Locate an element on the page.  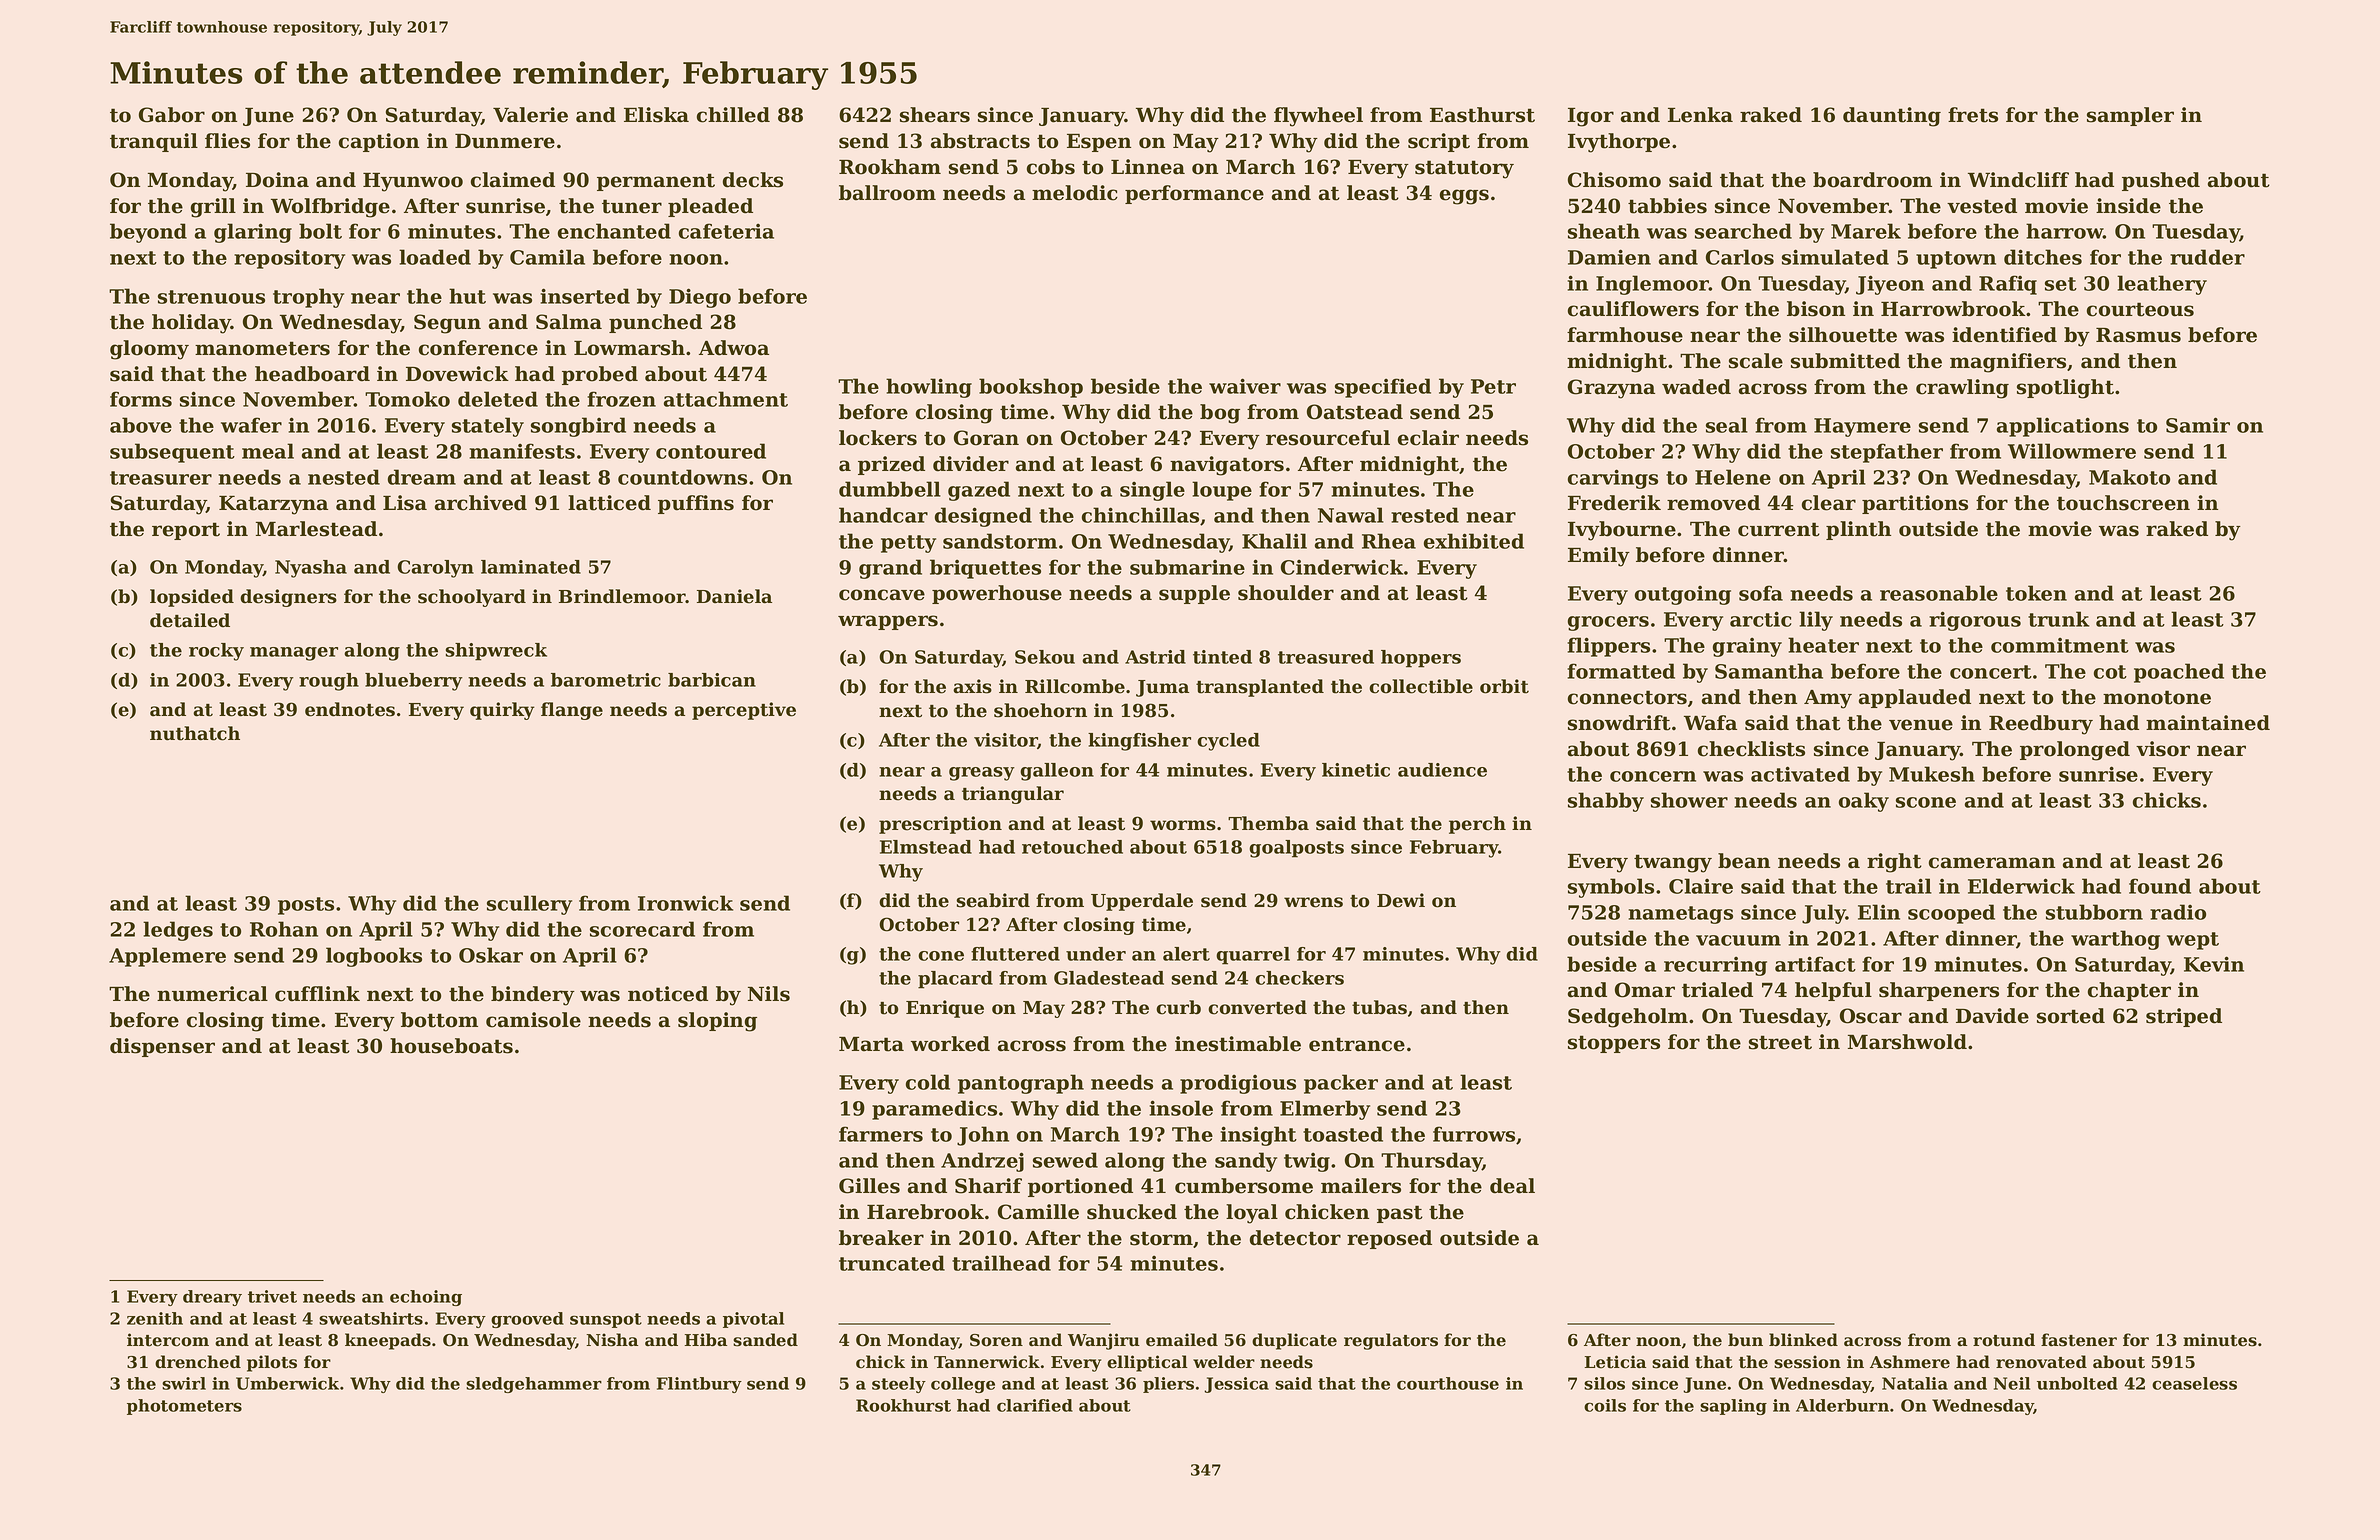
Windcliff is located at coordinates (2018, 180).
